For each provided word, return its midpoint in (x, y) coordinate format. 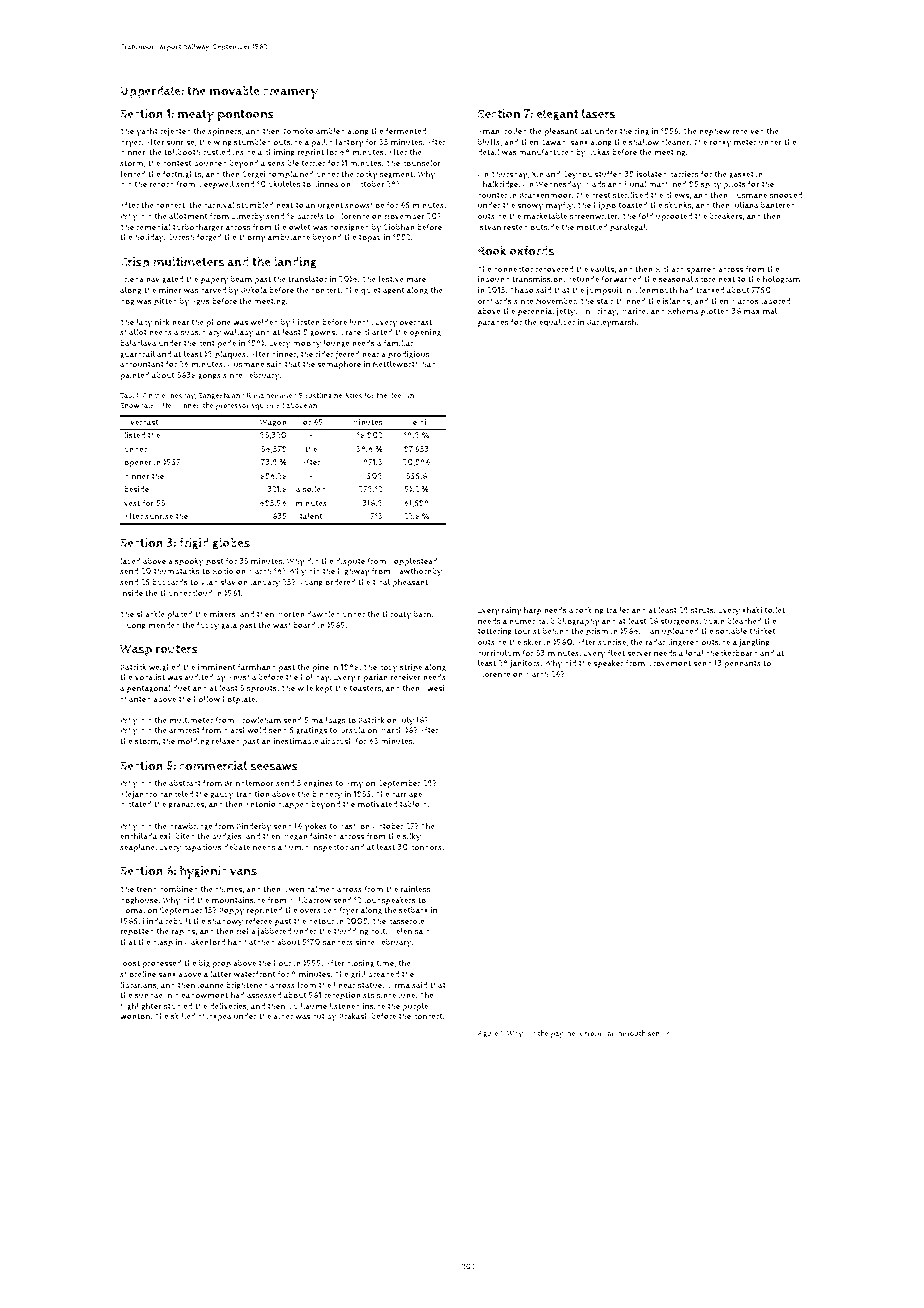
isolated (651, 174)
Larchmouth (625, 1033)
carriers (683, 174)
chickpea (215, 1017)
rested (516, 227)
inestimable (296, 741)
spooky (189, 562)
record (161, 184)
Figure (488, 1034)
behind (556, 630)
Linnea (326, 184)
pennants (742, 664)
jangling (754, 643)
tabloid (413, 803)
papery (214, 281)
